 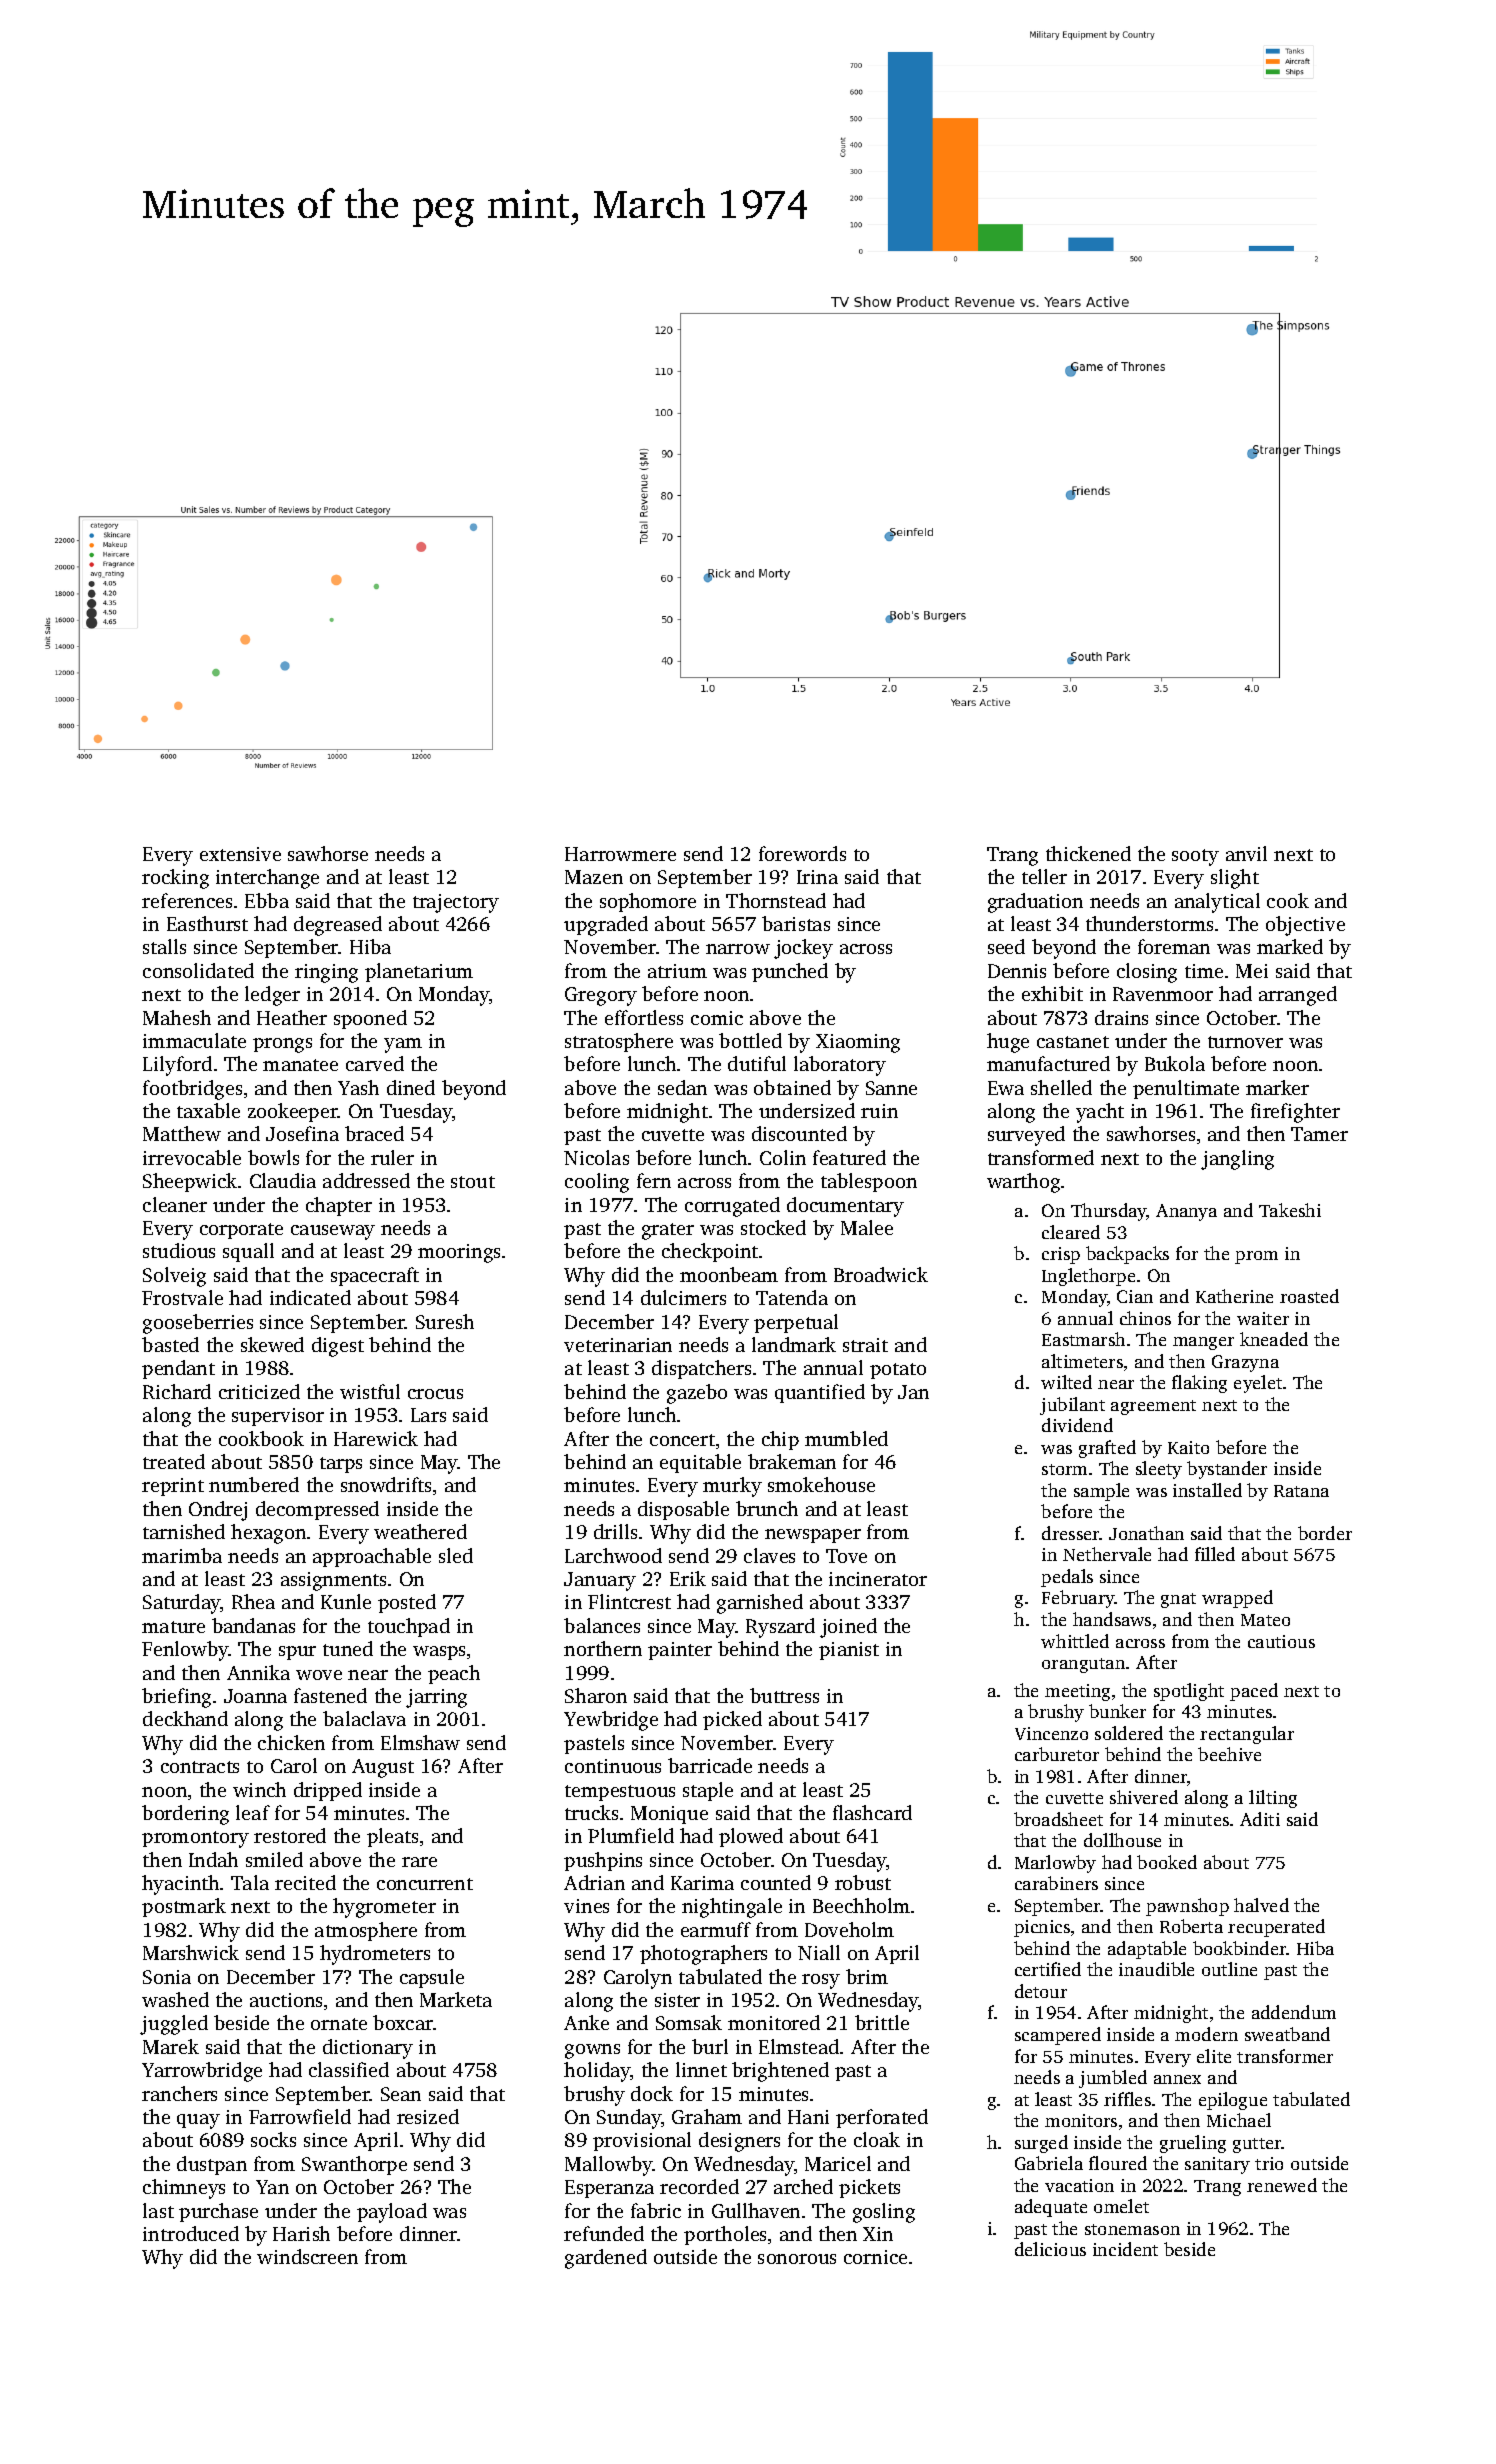 I want to click on transformed, so click(x=1041, y=1157).
